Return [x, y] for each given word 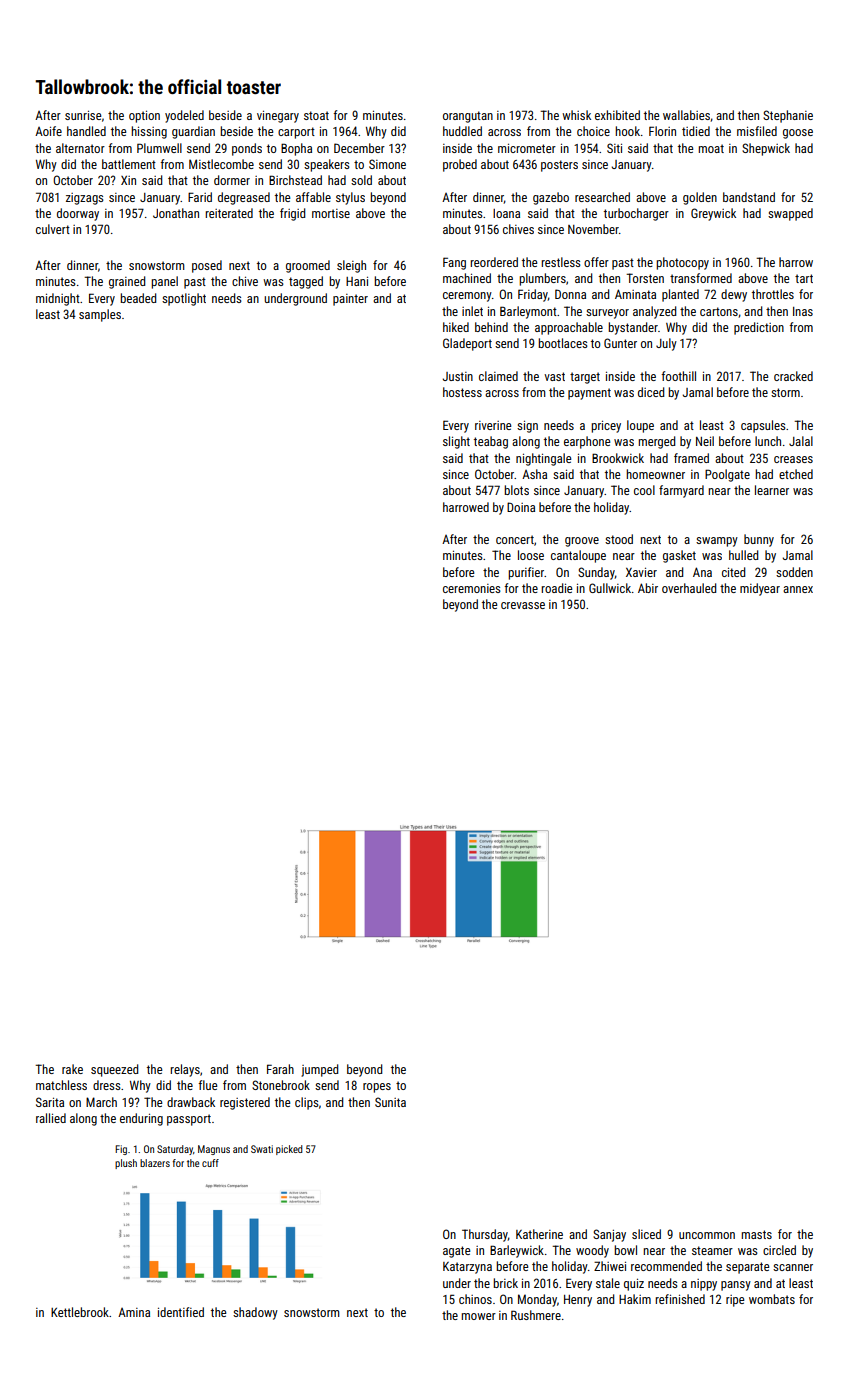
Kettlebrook [80, 1312]
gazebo [551, 198]
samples [100, 315]
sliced [646, 1234]
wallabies [686, 115]
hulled [743, 555]
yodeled [184, 116]
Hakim [635, 1299]
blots [516, 490]
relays [185, 1070]
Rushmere [536, 1315]
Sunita [390, 1102]
